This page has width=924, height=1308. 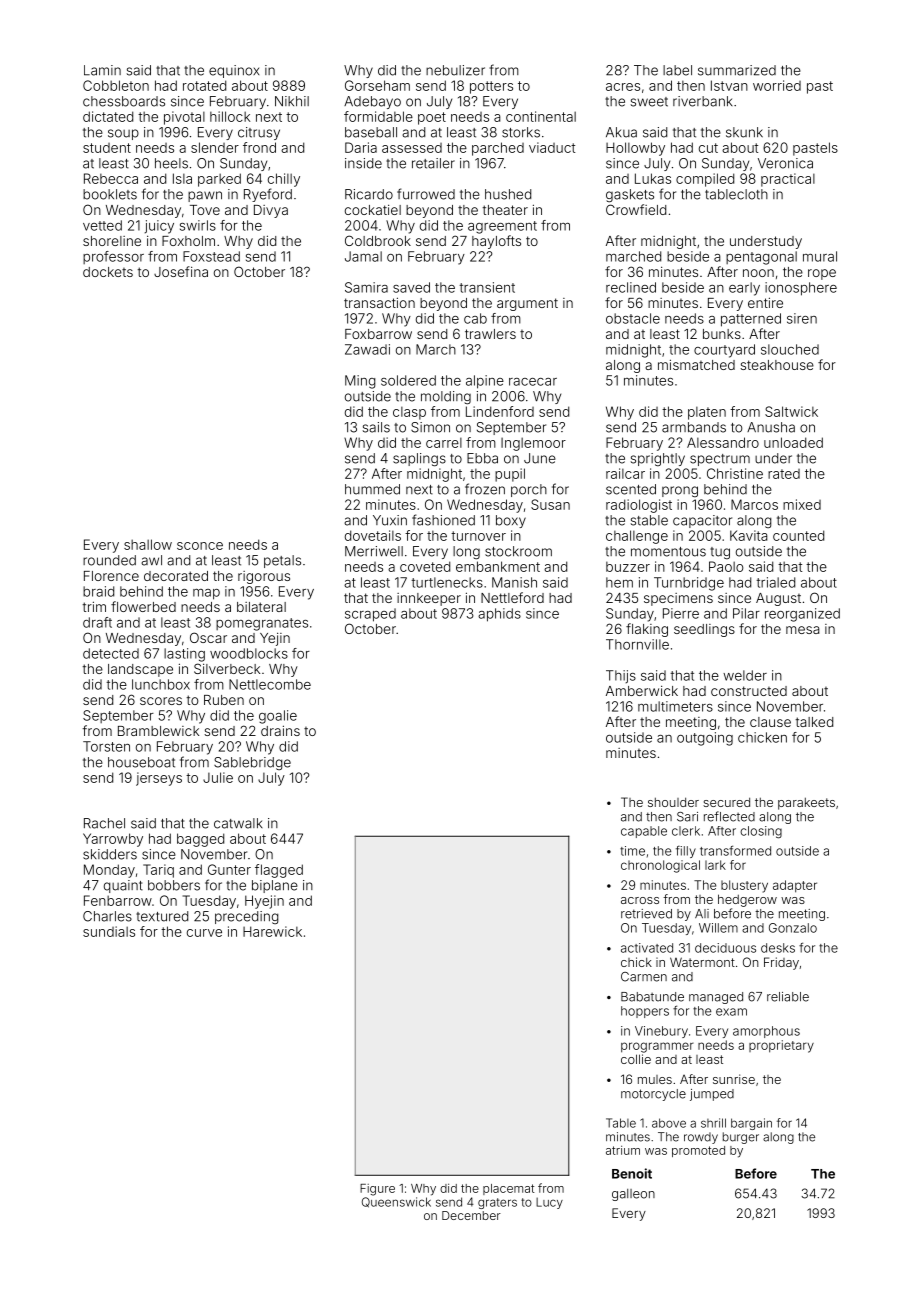 I want to click on trim, so click(x=94, y=606).
